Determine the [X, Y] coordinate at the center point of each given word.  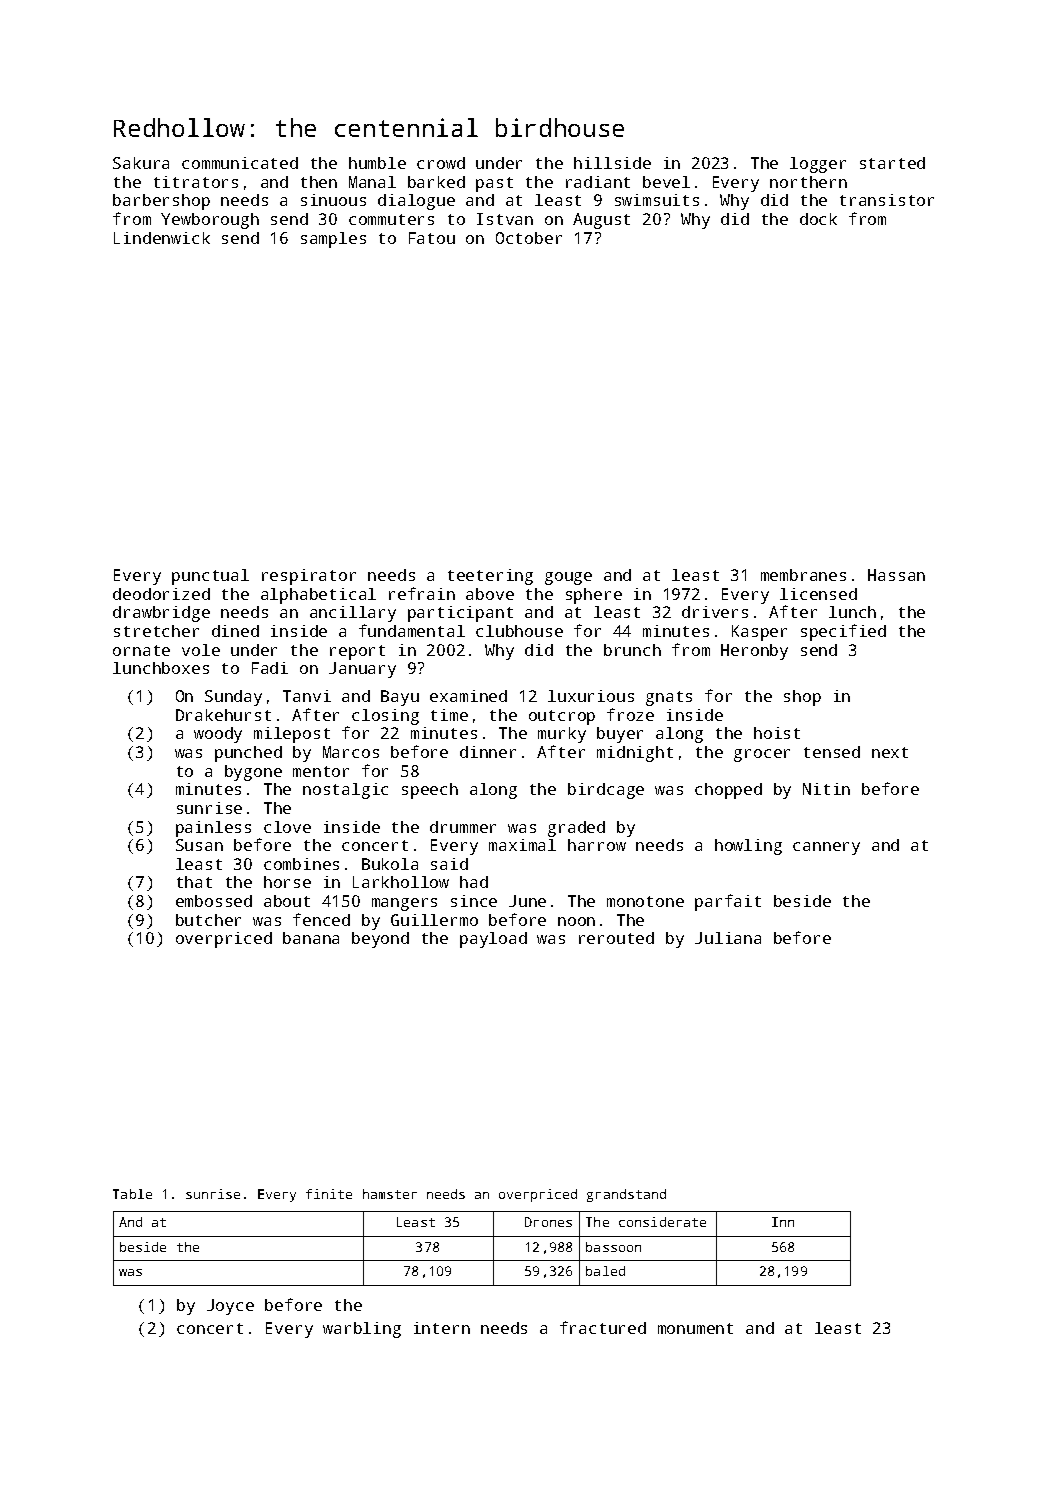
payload [493, 940]
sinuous [333, 200]
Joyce [230, 1307]
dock [818, 219]
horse [287, 882]
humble [377, 163]
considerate [662, 1222]
